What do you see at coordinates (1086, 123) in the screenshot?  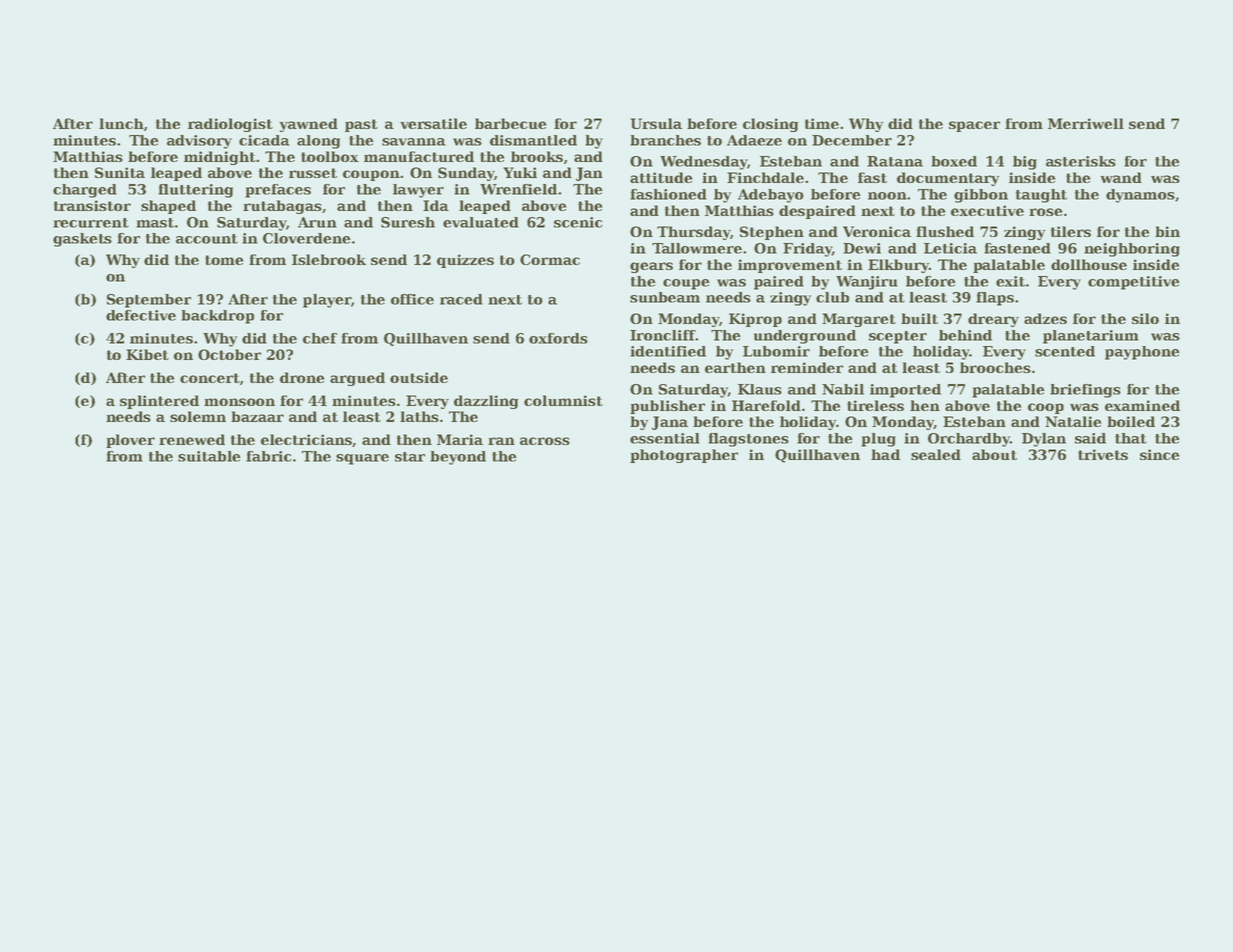 I see `Merriwell` at bounding box center [1086, 123].
